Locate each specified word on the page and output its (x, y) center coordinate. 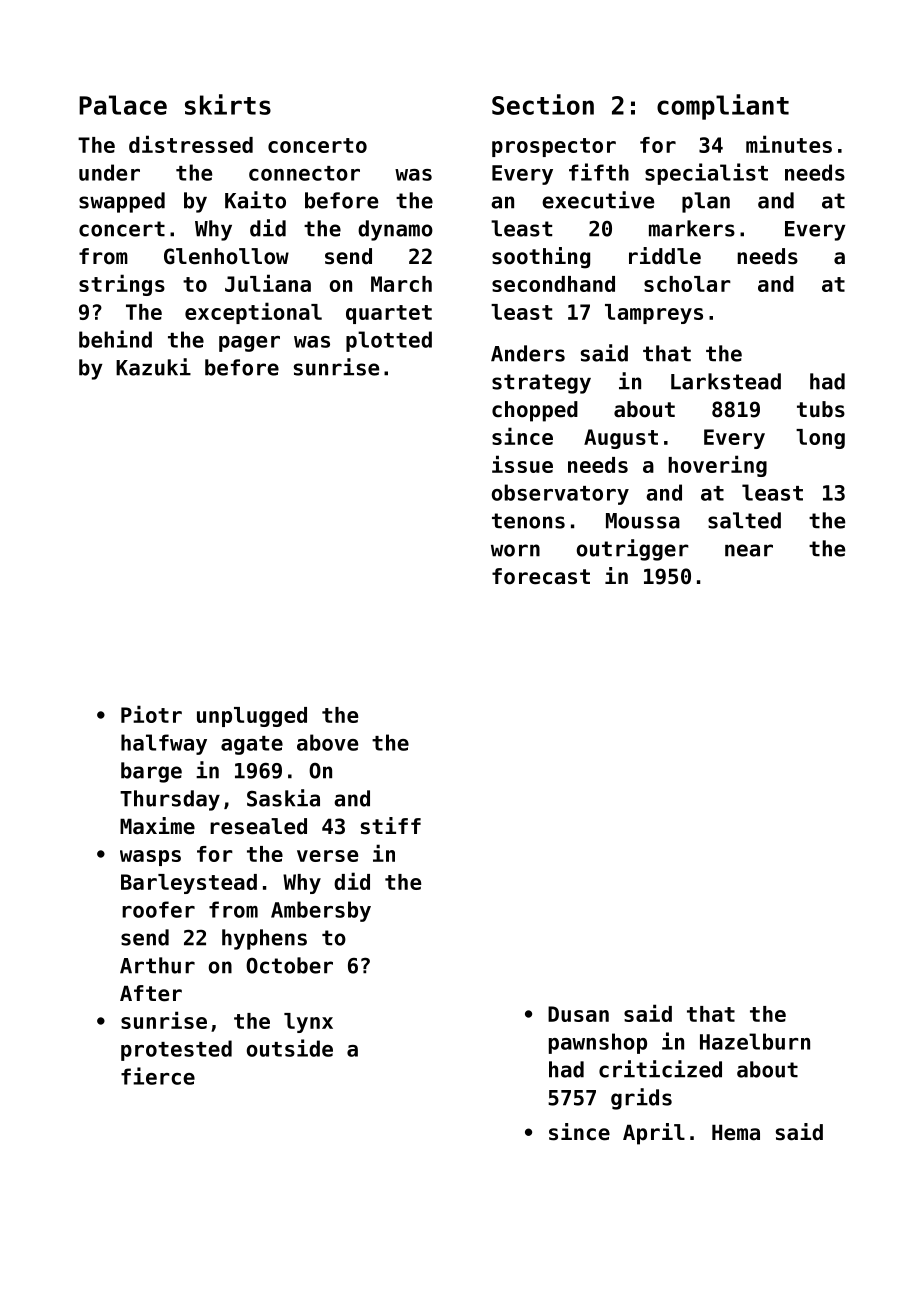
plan (706, 202)
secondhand (553, 284)
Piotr (151, 714)
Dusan (578, 1014)
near (749, 550)
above (327, 742)
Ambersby (321, 911)
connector (304, 173)
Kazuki (153, 367)
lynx (308, 1023)
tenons (528, 521)
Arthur (157, 965)
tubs (821, 409)
